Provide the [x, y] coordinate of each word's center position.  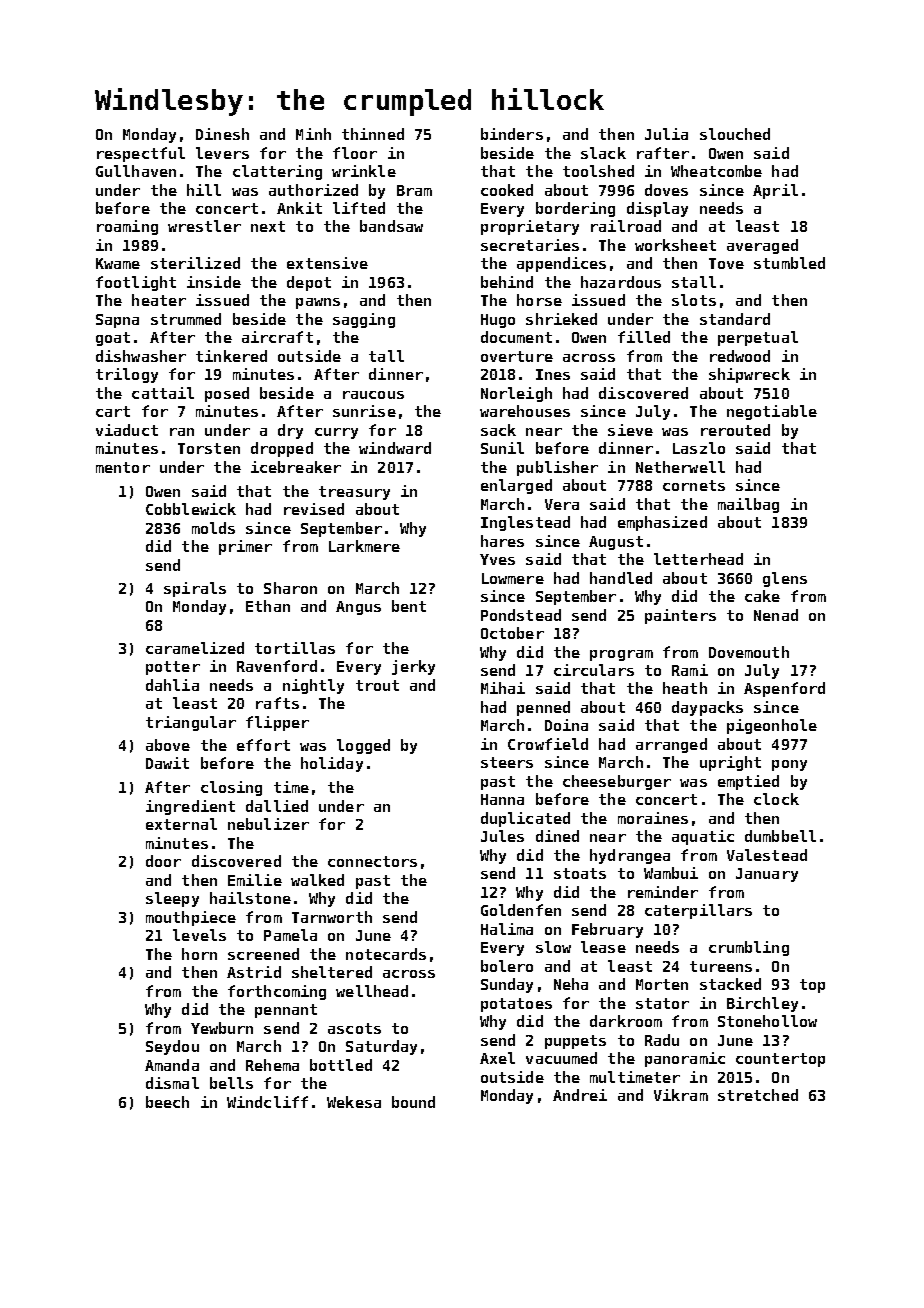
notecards [386, 954]
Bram [414, 190]
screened [263, 954]
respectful [141, 154]
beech [167, 1102]
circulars [594, 670]
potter [173, 668]
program [621, 655]
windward [395, 448]
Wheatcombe [716, 171]
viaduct [127, 430]
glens [785, 579]
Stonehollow [767, 1021]
